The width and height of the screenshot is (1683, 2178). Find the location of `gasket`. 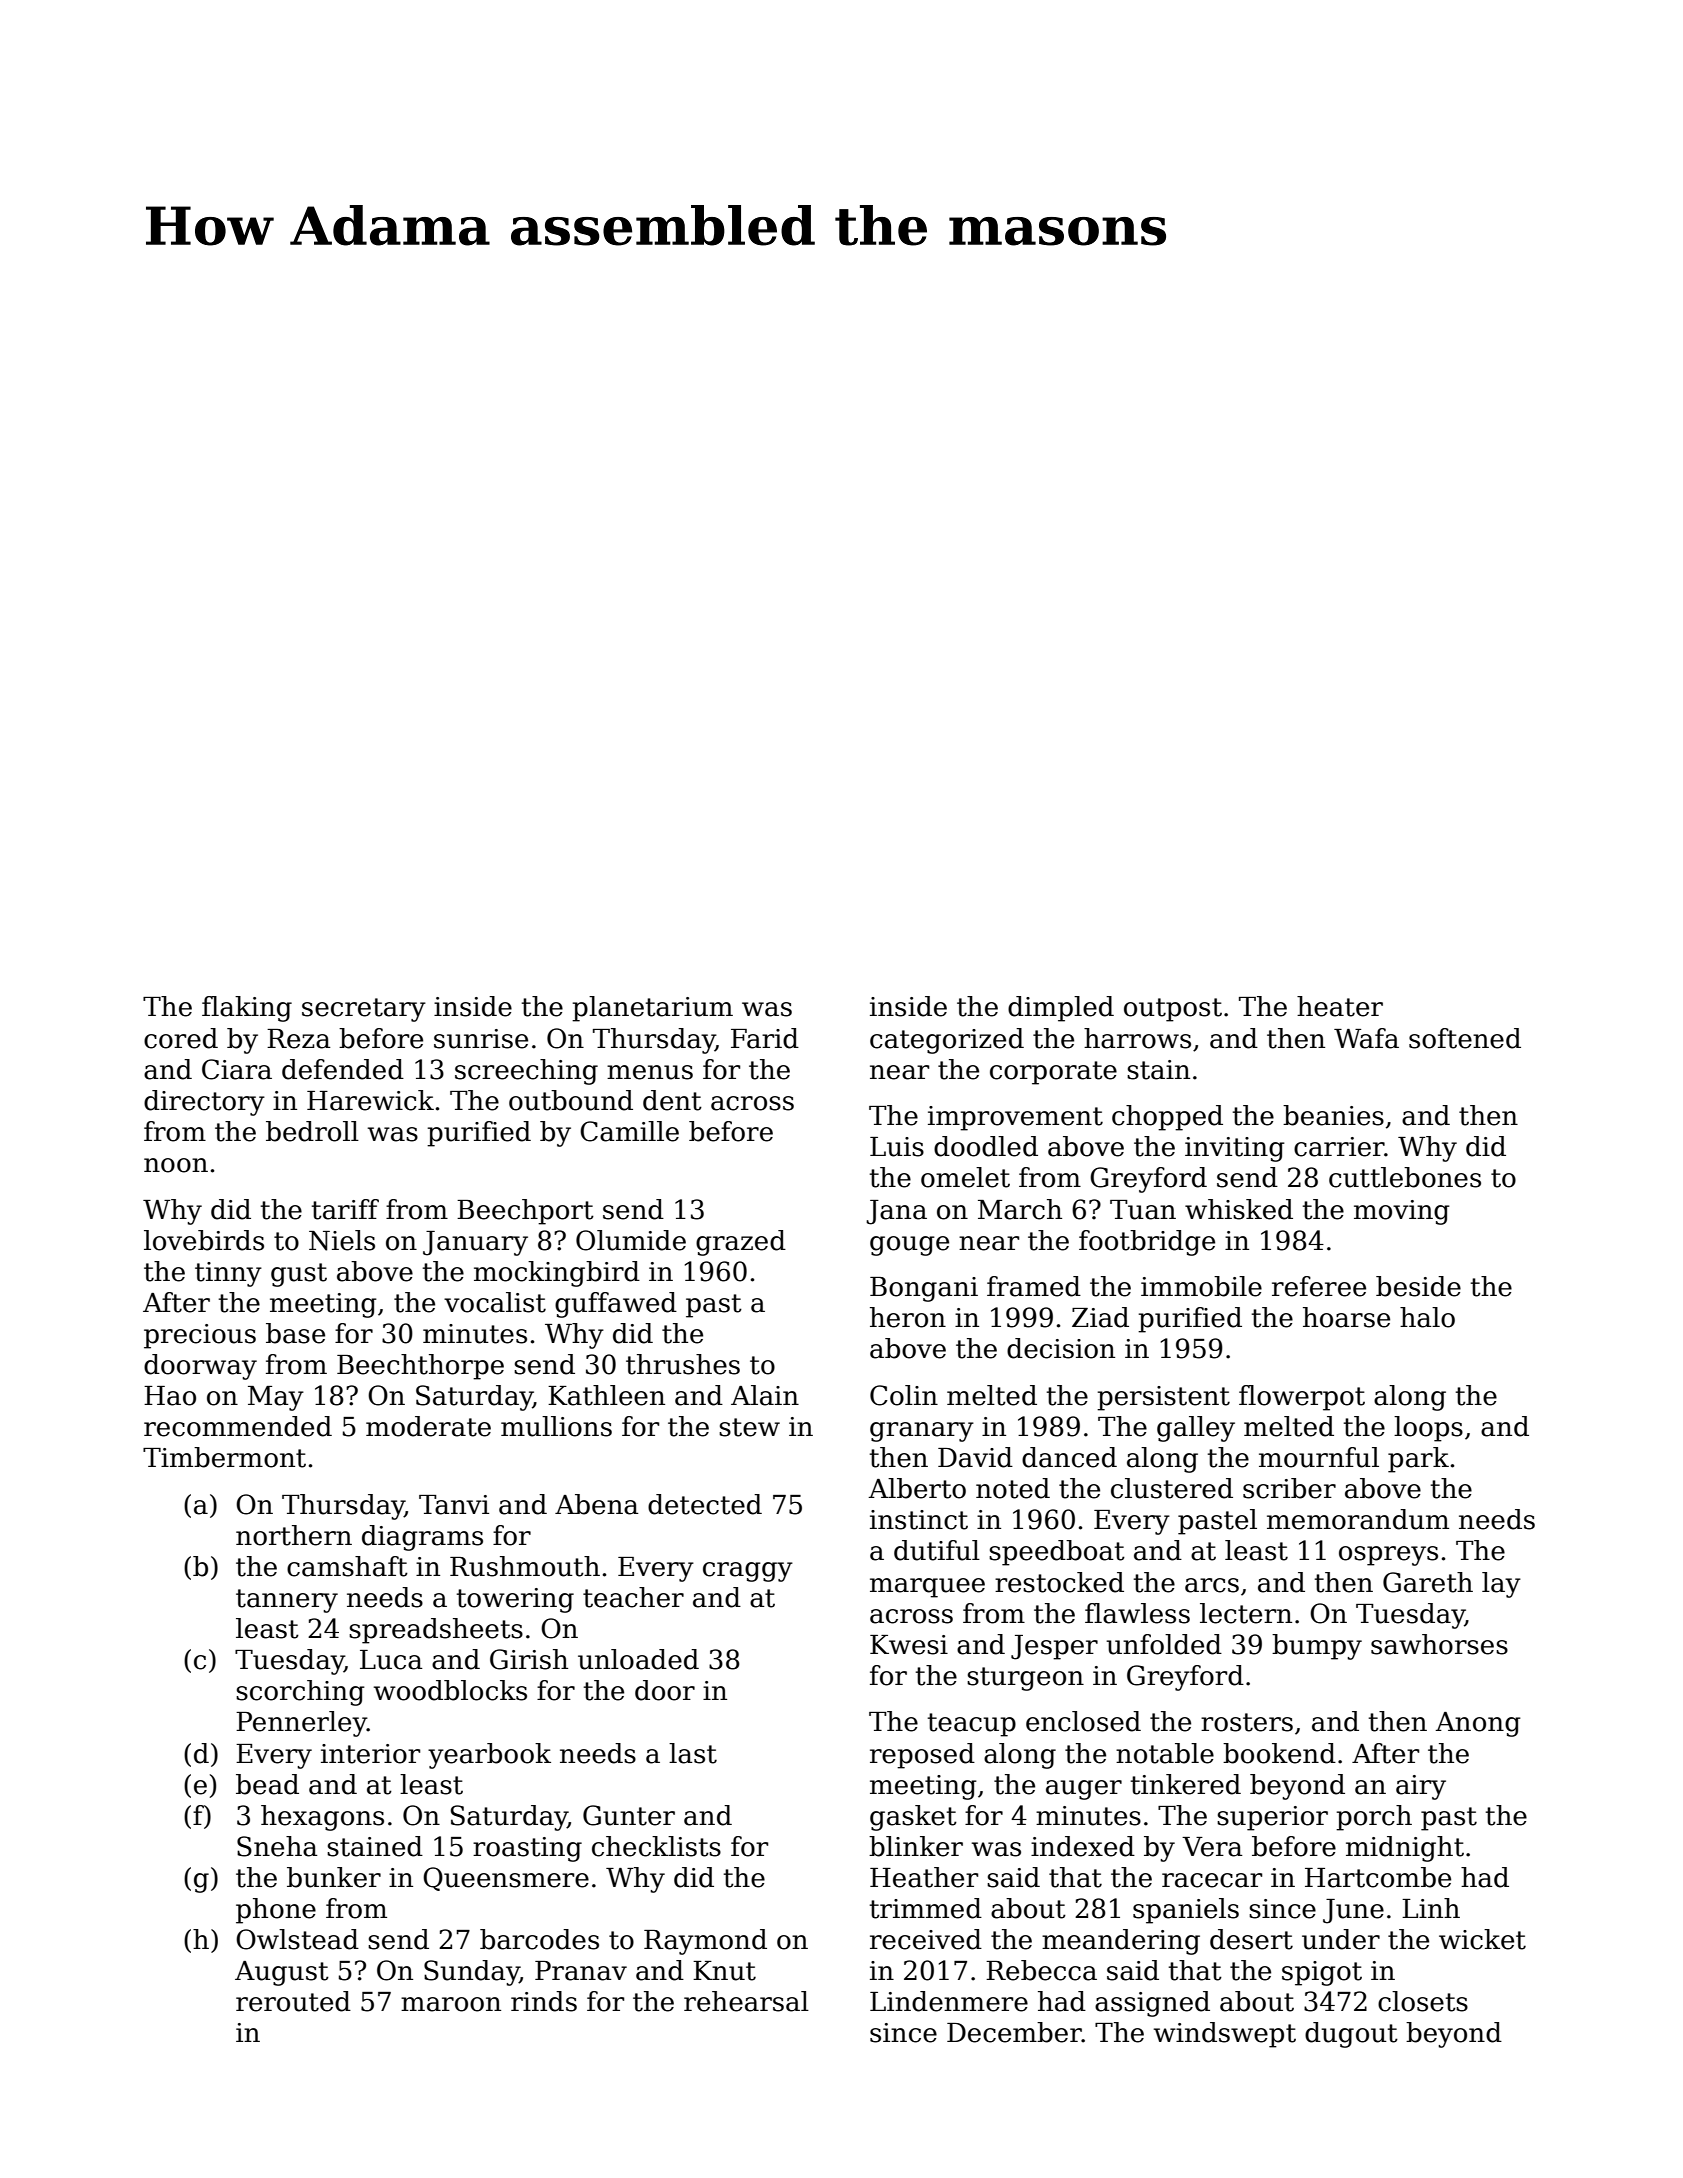

gasket is located at coordinates (913, 1818).
